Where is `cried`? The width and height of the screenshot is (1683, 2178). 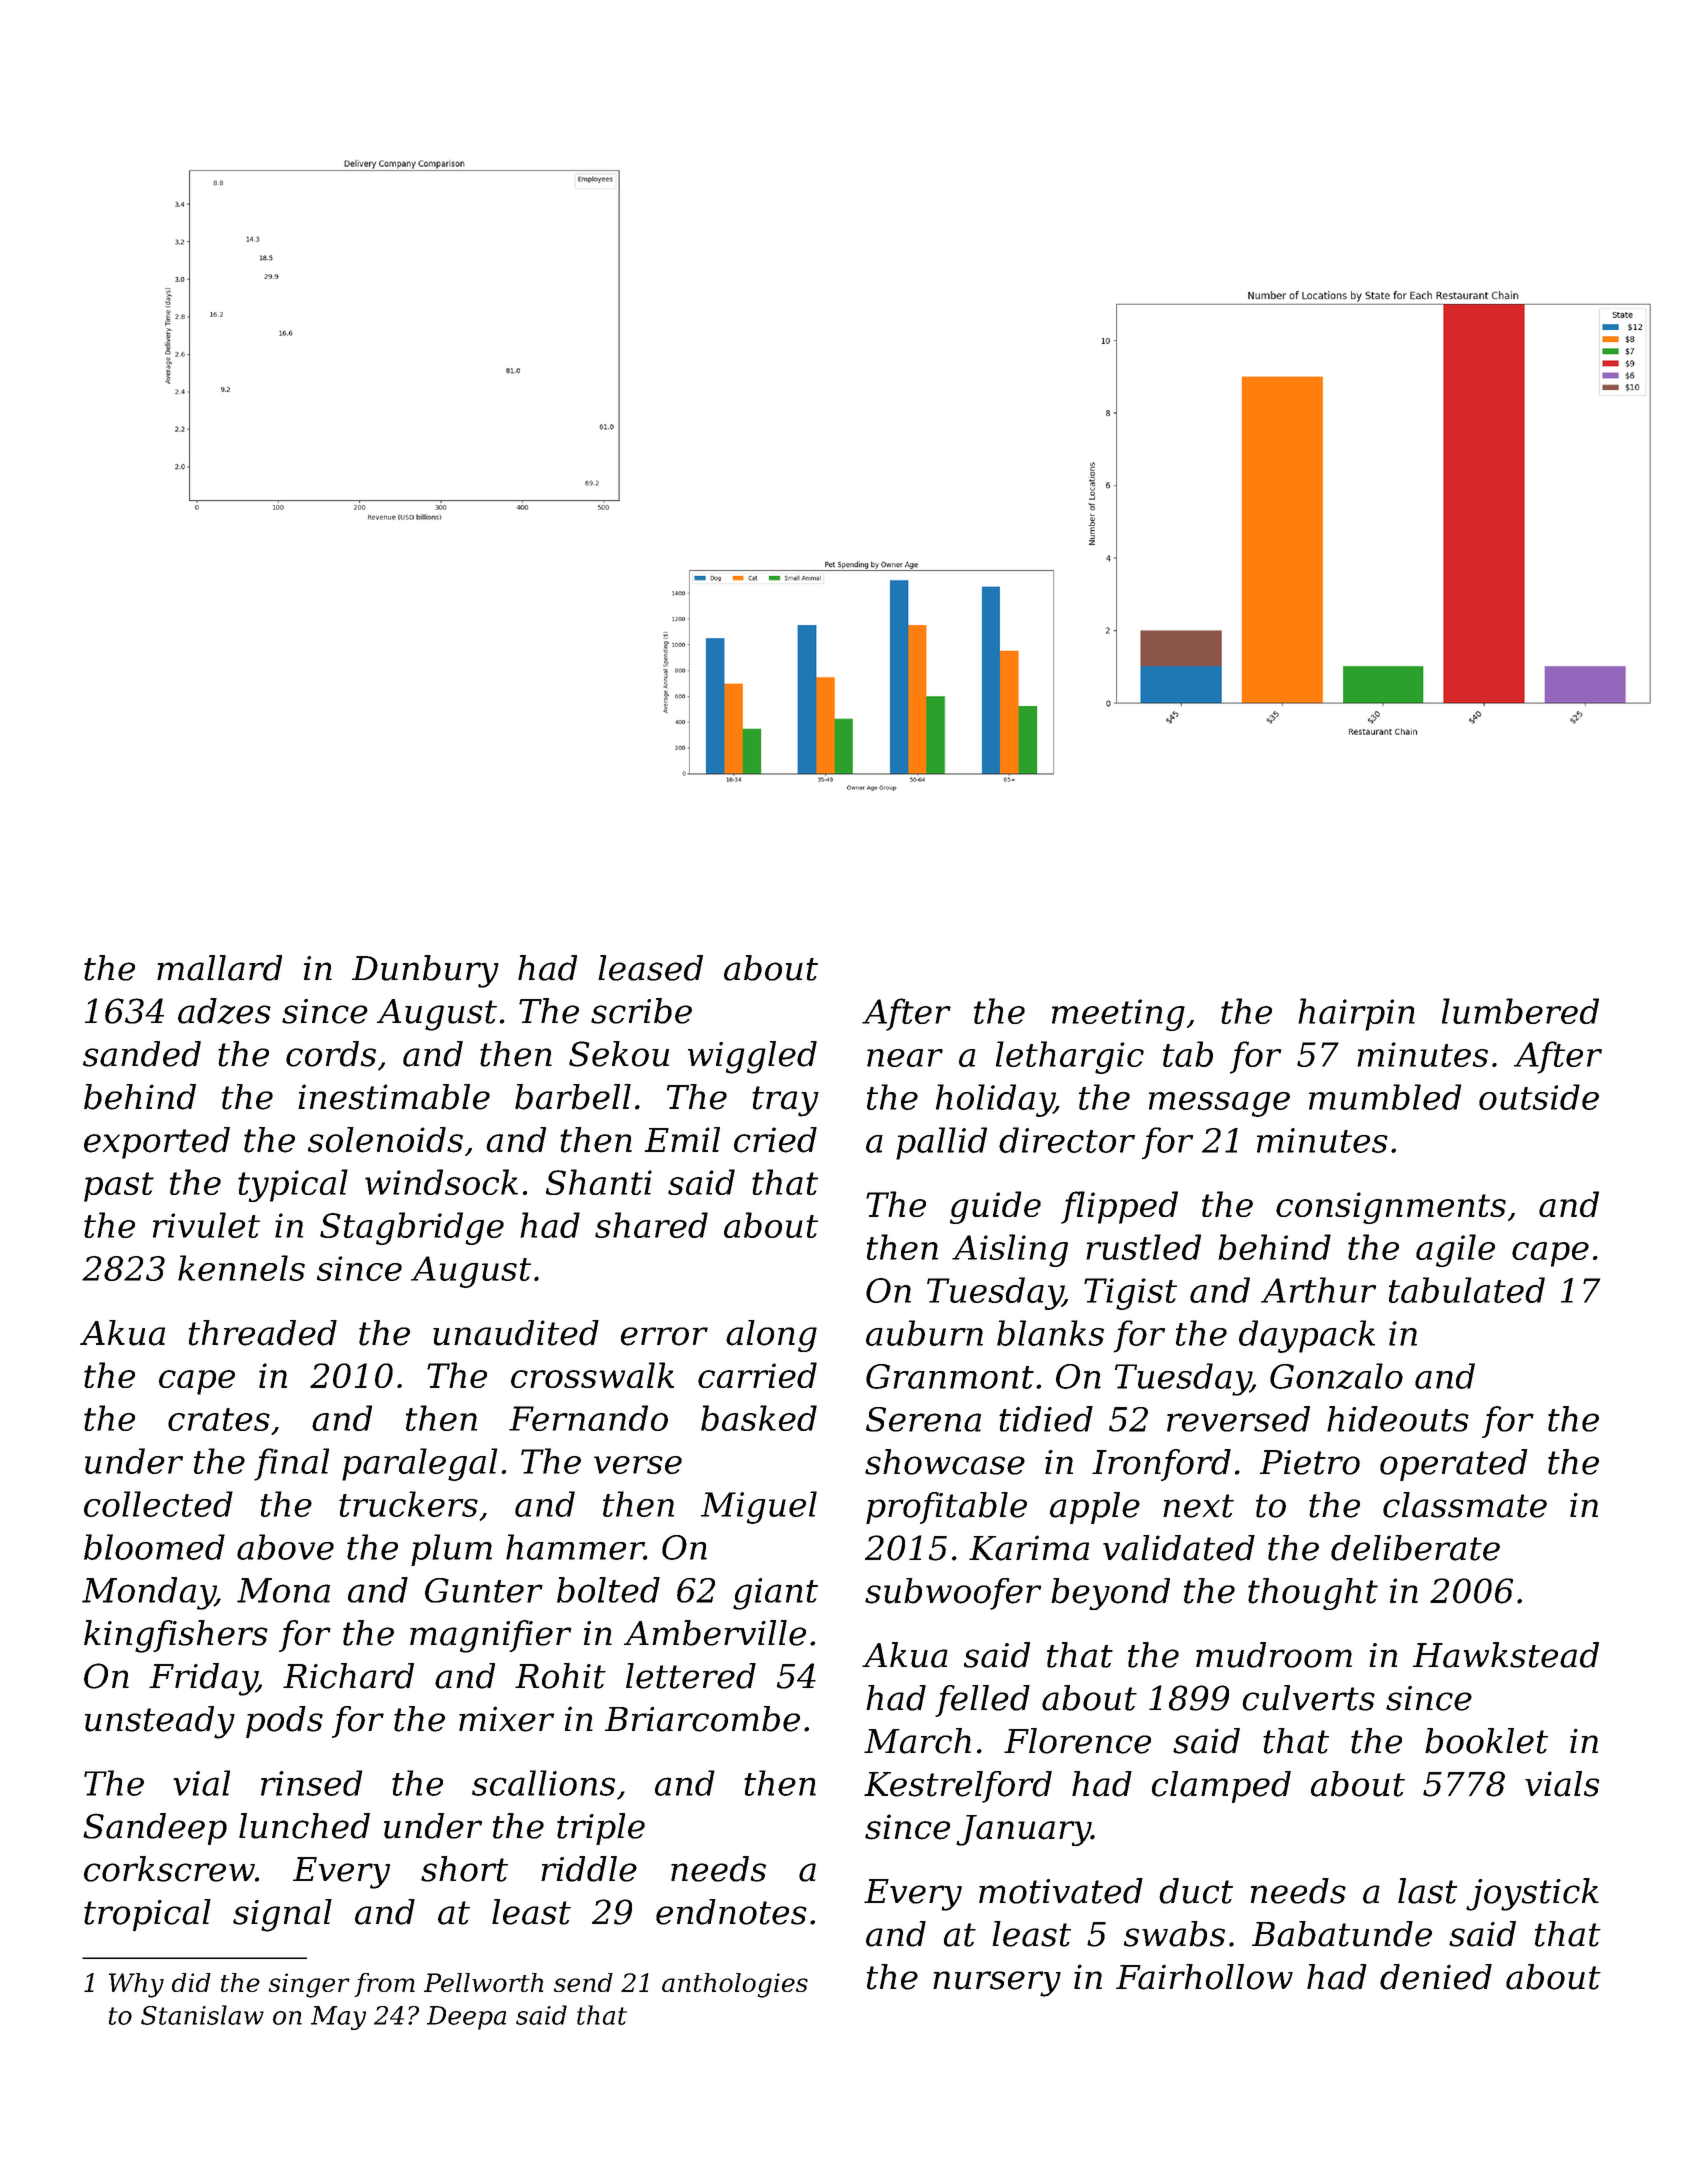 cried is located at coordinates (775, 1140).
